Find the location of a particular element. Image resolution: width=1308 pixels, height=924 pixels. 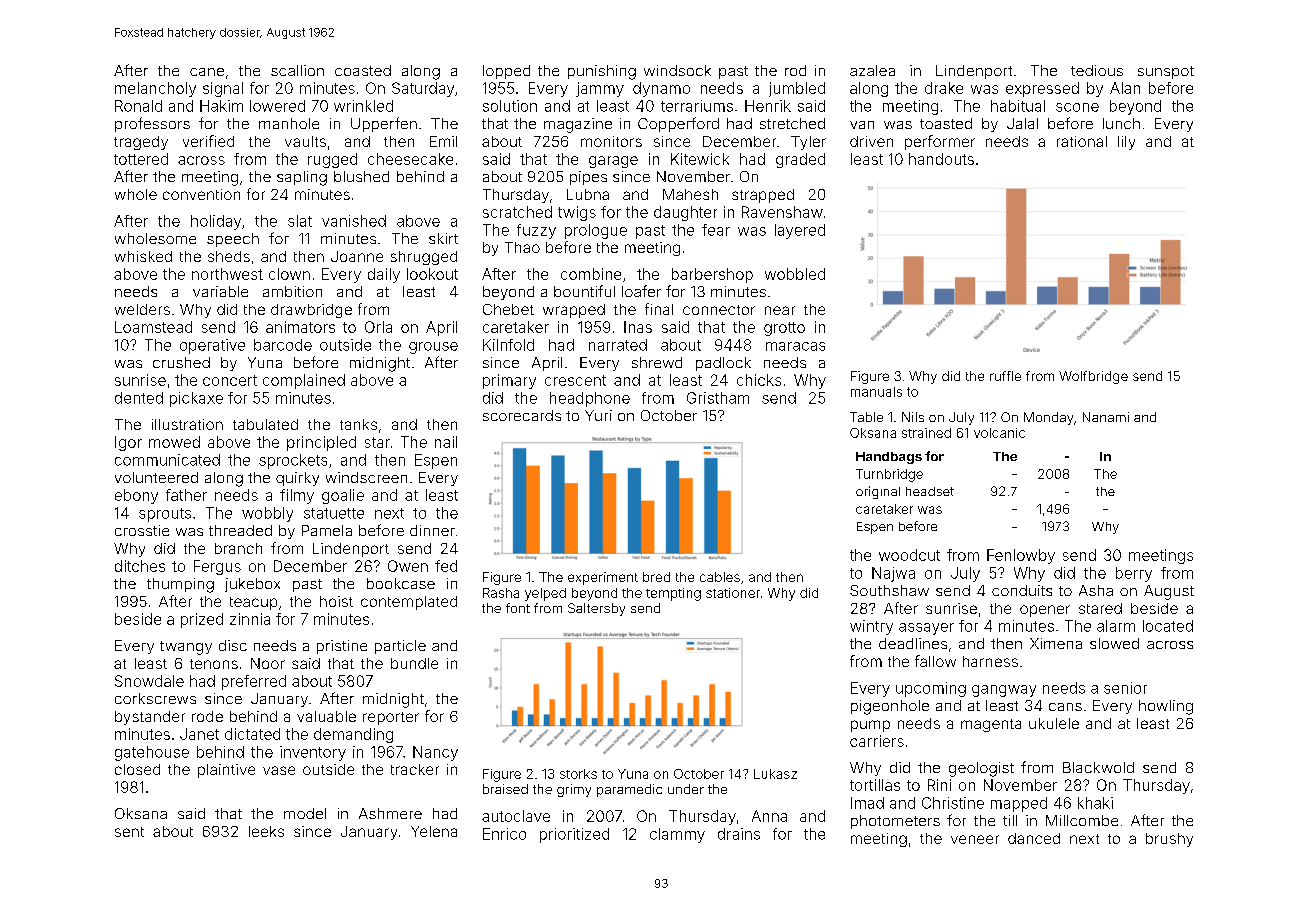

Wolfbridge is located at coordinates (1093, 377).
